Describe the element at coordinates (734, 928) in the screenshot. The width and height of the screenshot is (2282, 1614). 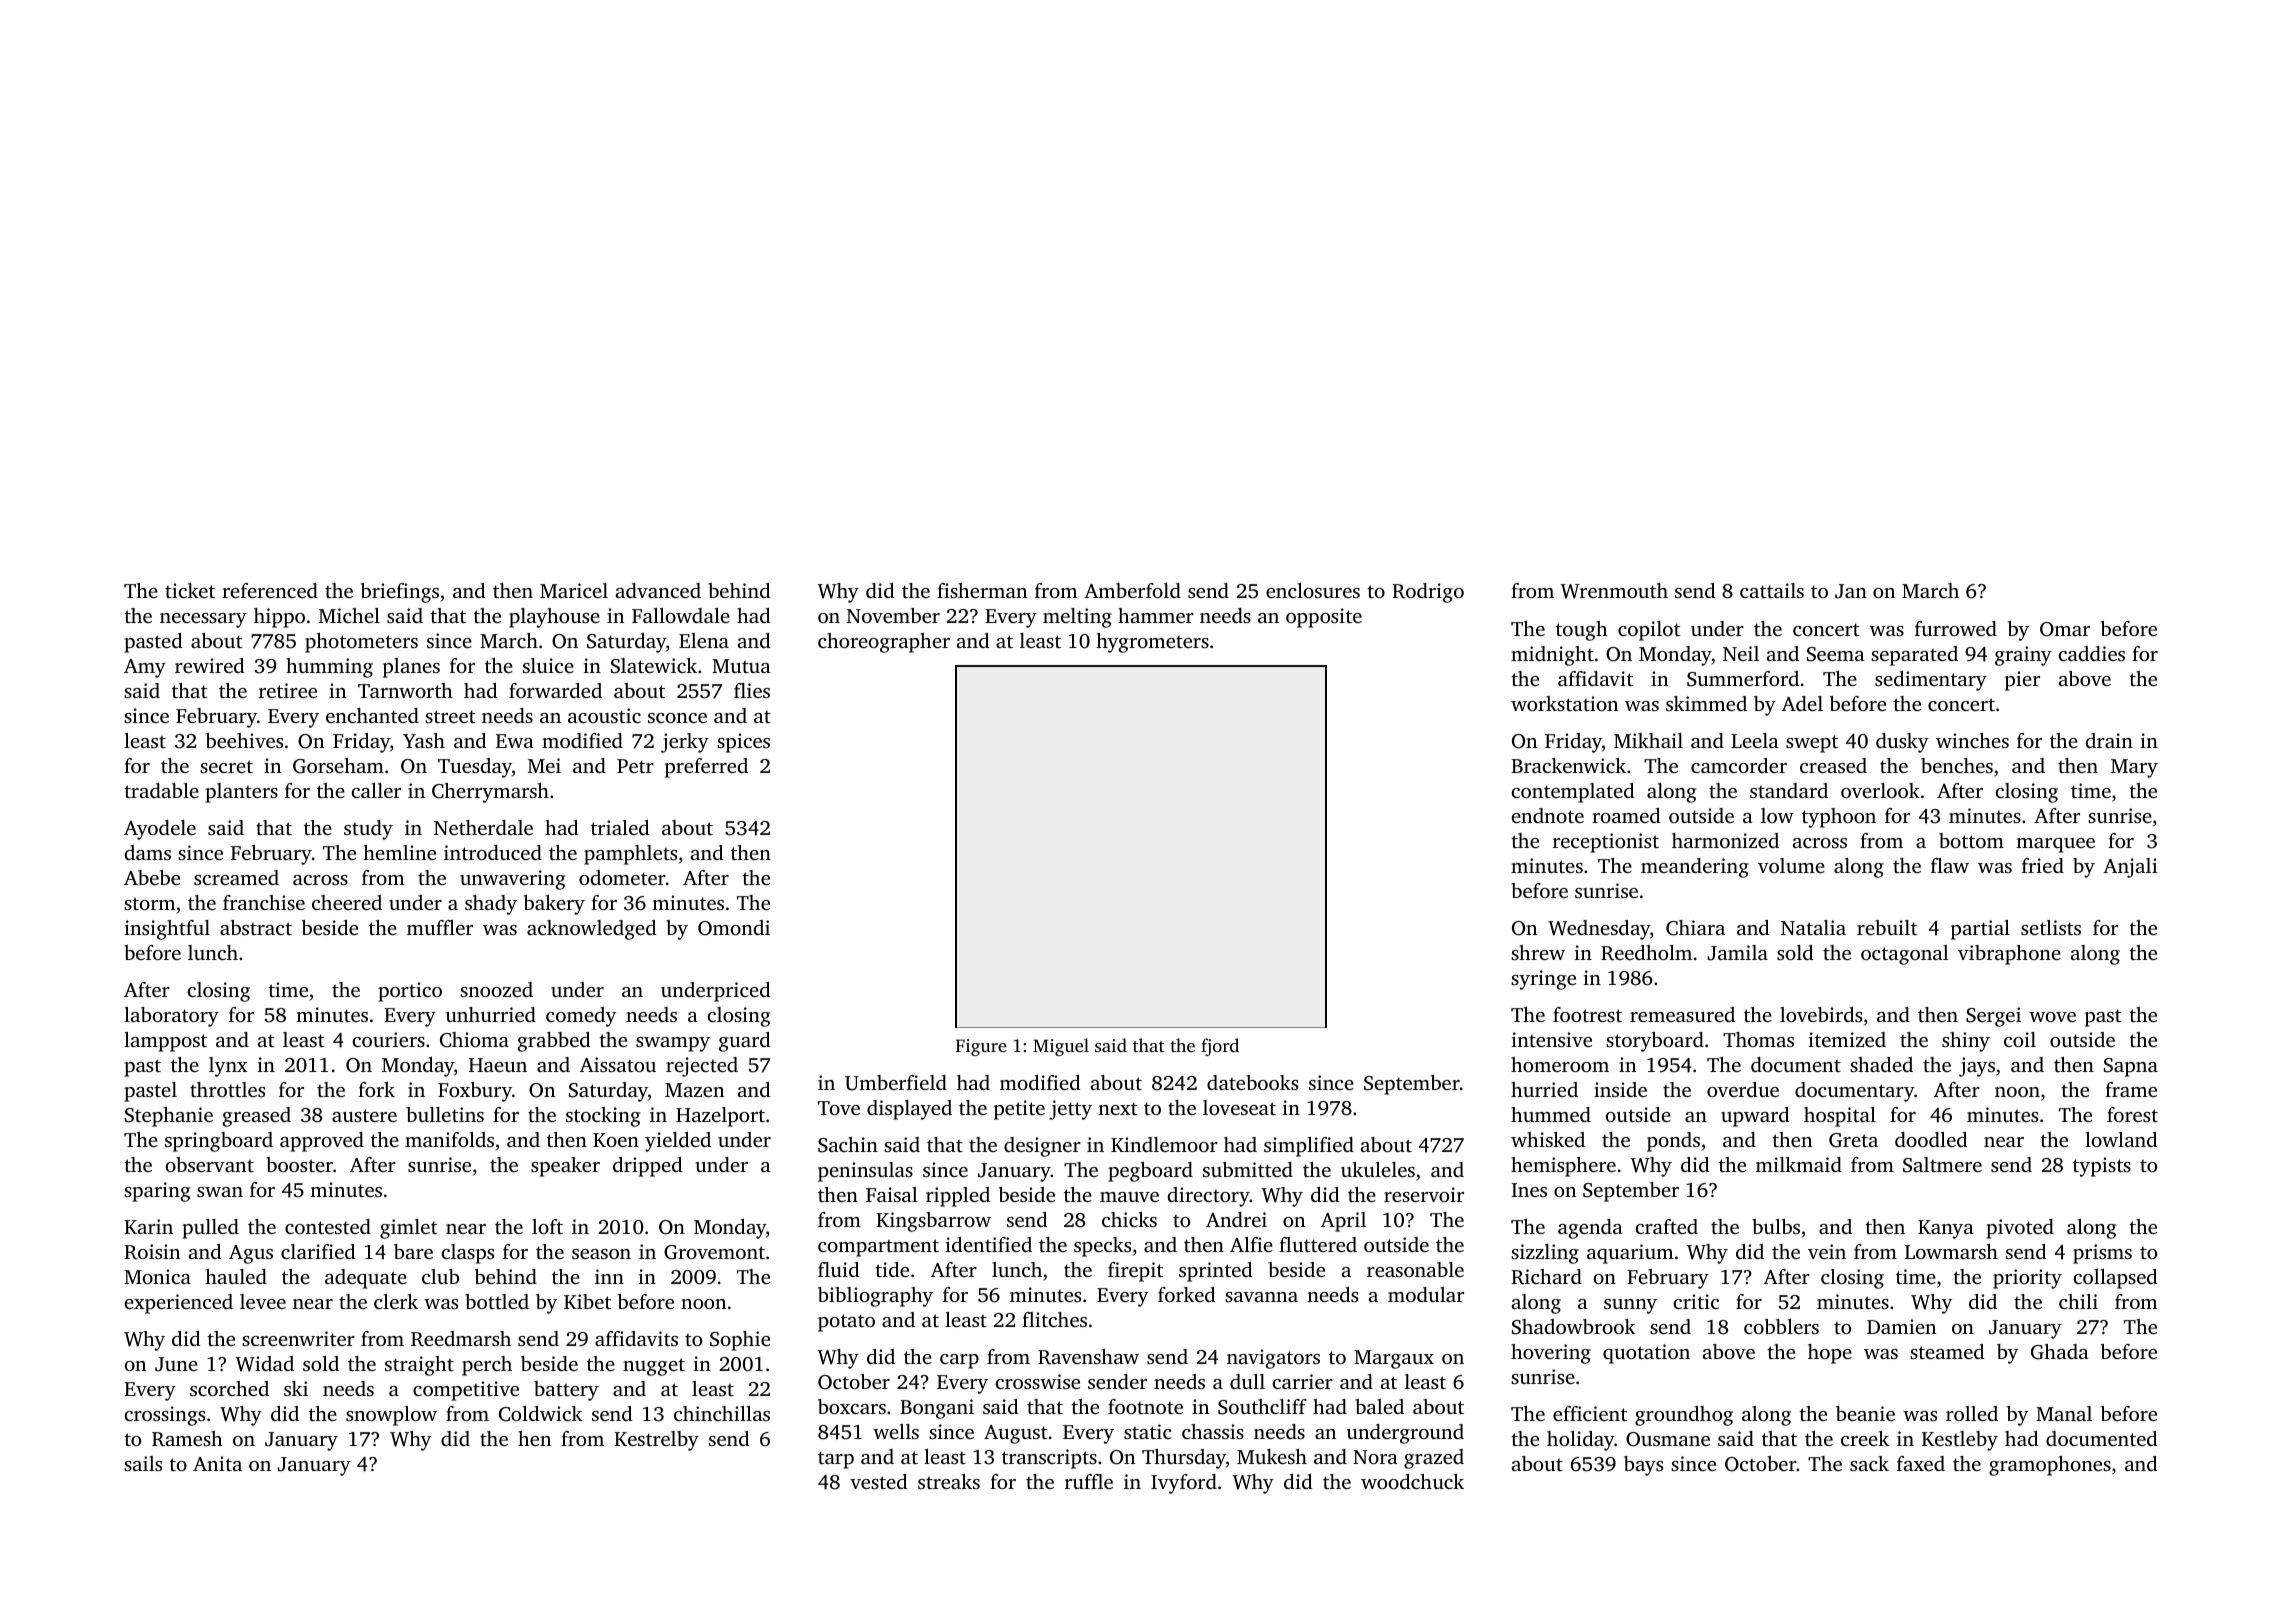
I see `Omondi` at that location.
